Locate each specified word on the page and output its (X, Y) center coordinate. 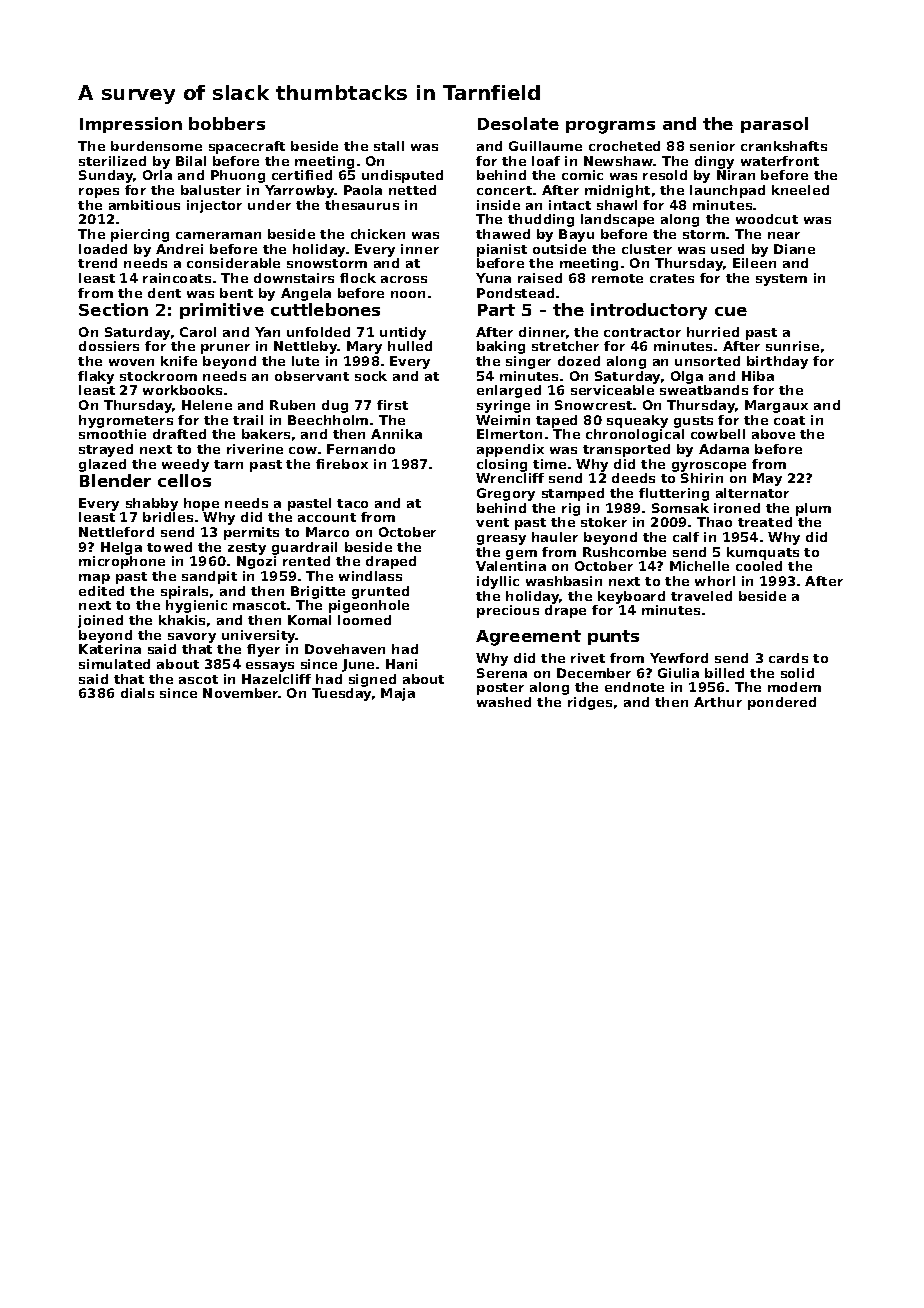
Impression (131, 125)
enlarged (509, 391)
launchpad (727, 191)
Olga (687, 377)
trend (97, 263)
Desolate (518, 123)
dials (137, 693)
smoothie (112, 434)
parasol (774, 125)
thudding (541, 220)
